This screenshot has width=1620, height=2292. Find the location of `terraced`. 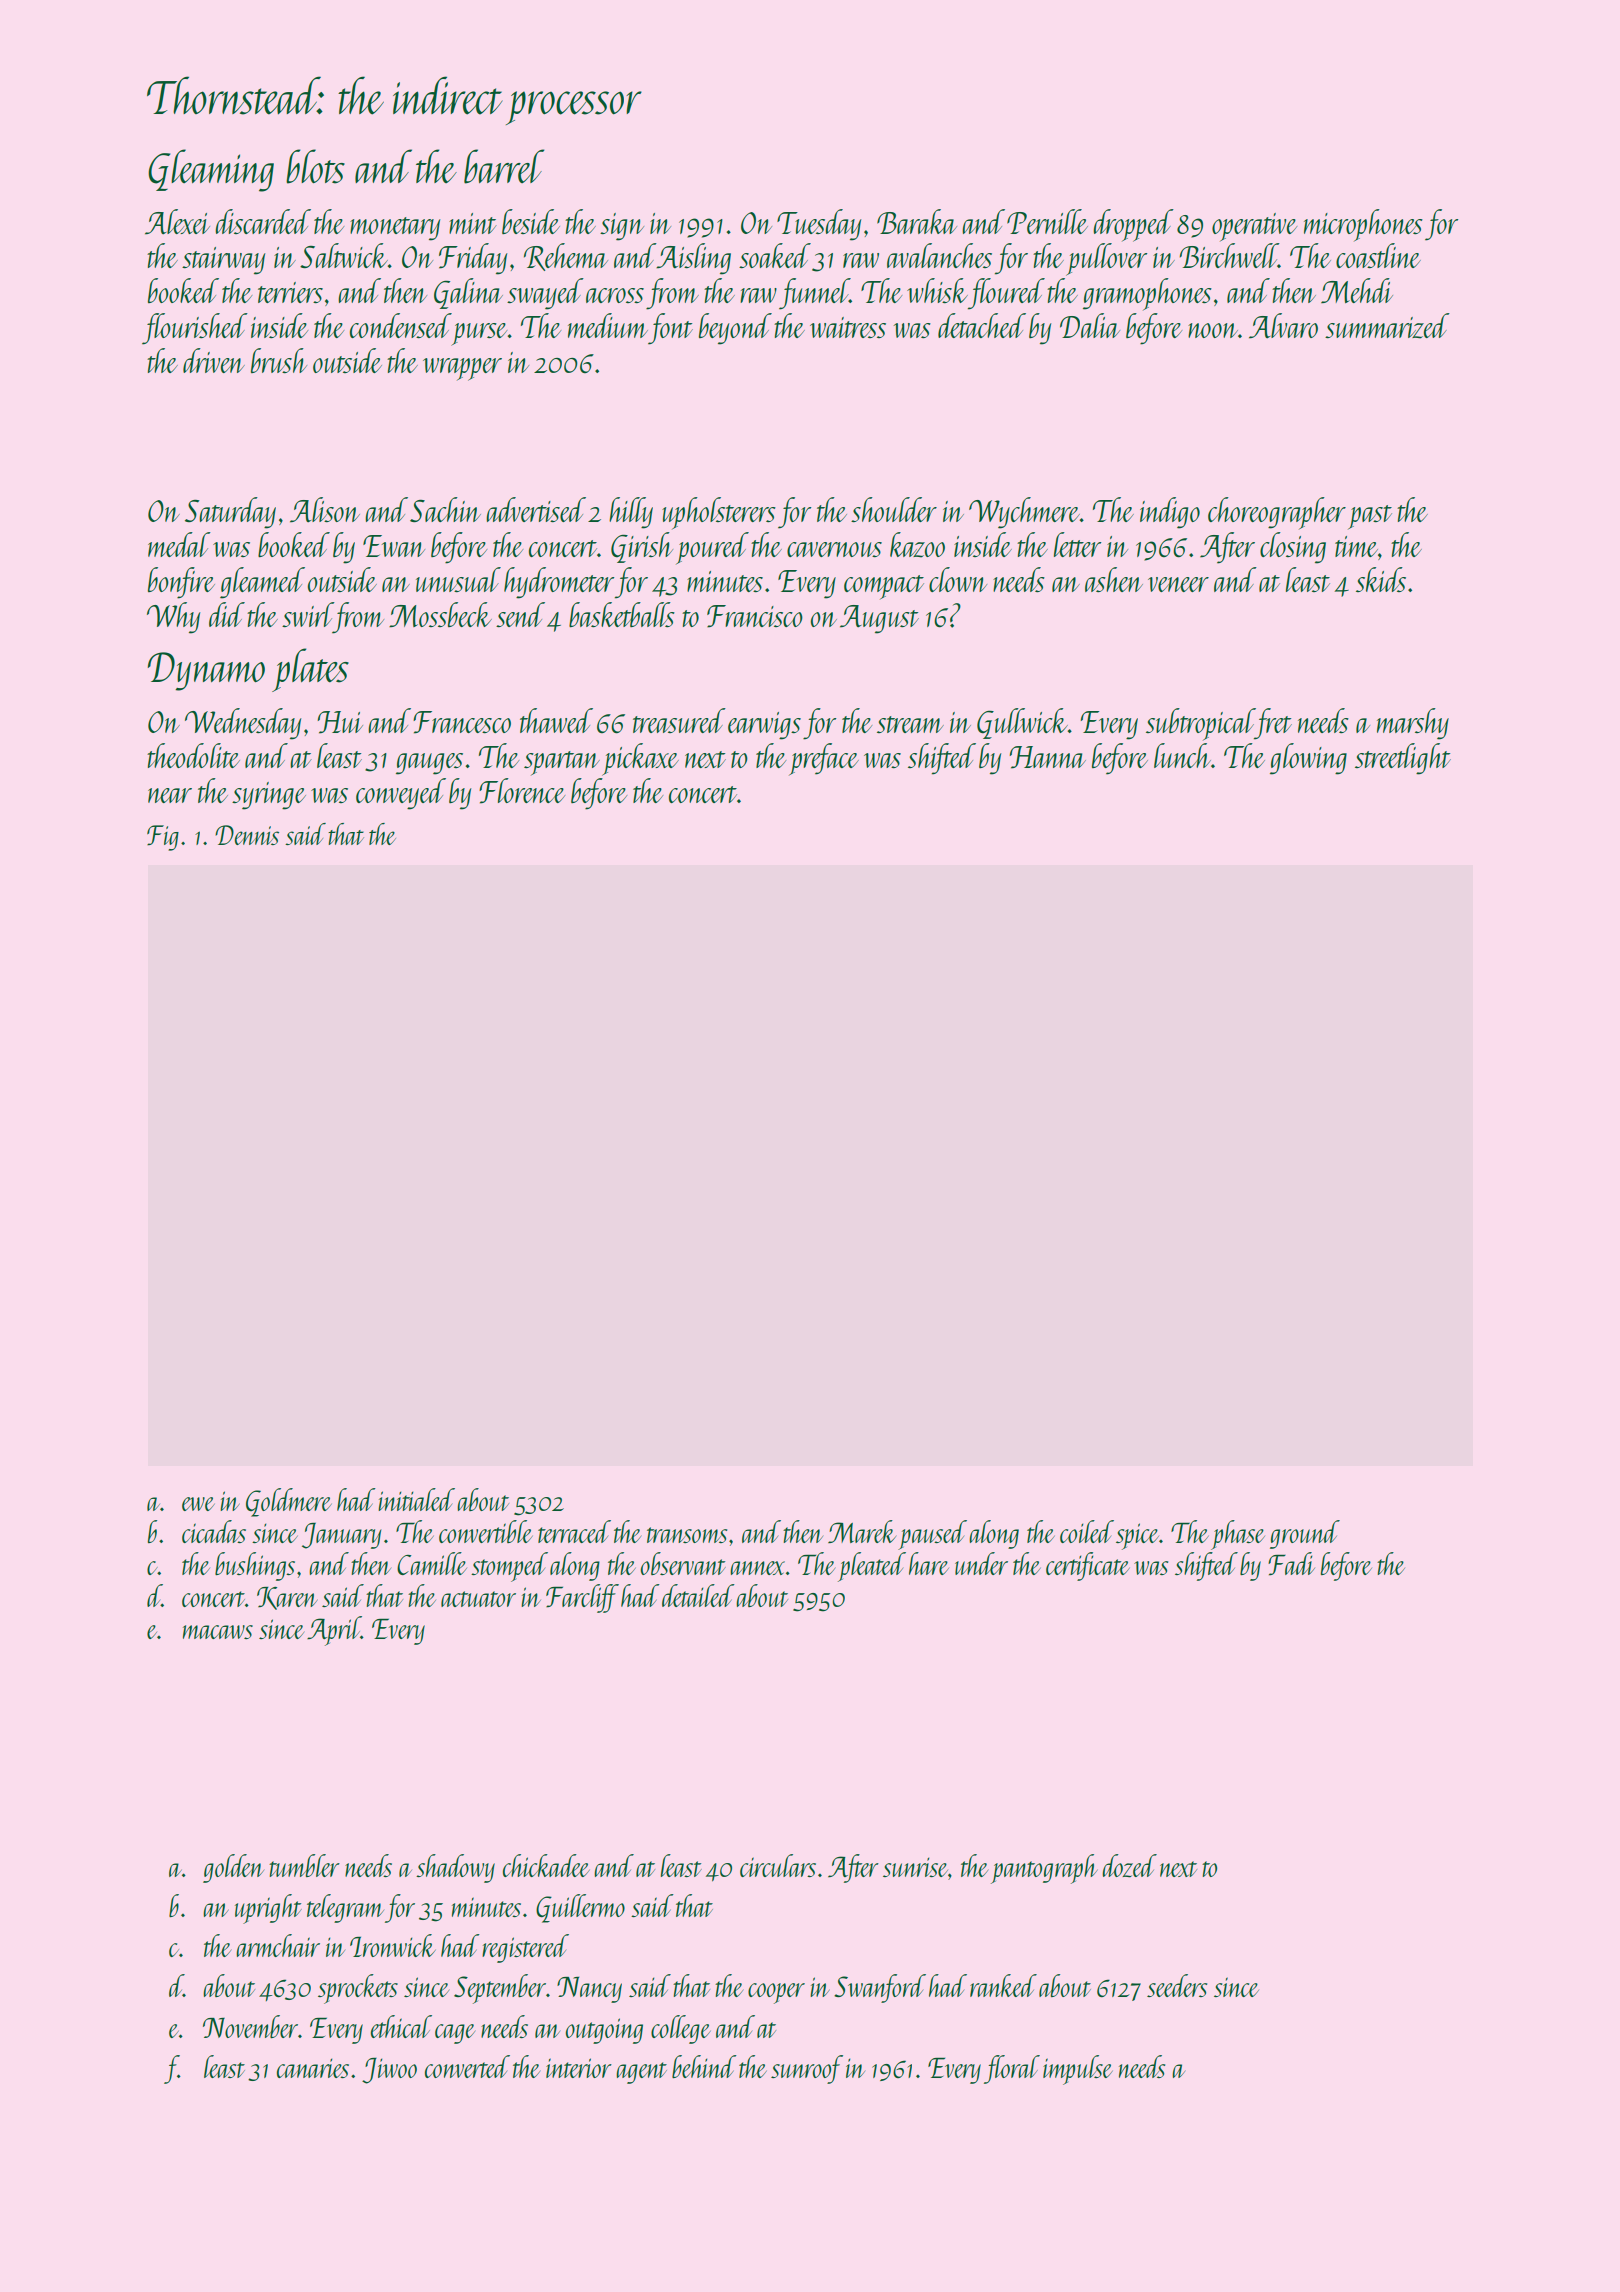

terraced is located at coordinates (574, 1531).
